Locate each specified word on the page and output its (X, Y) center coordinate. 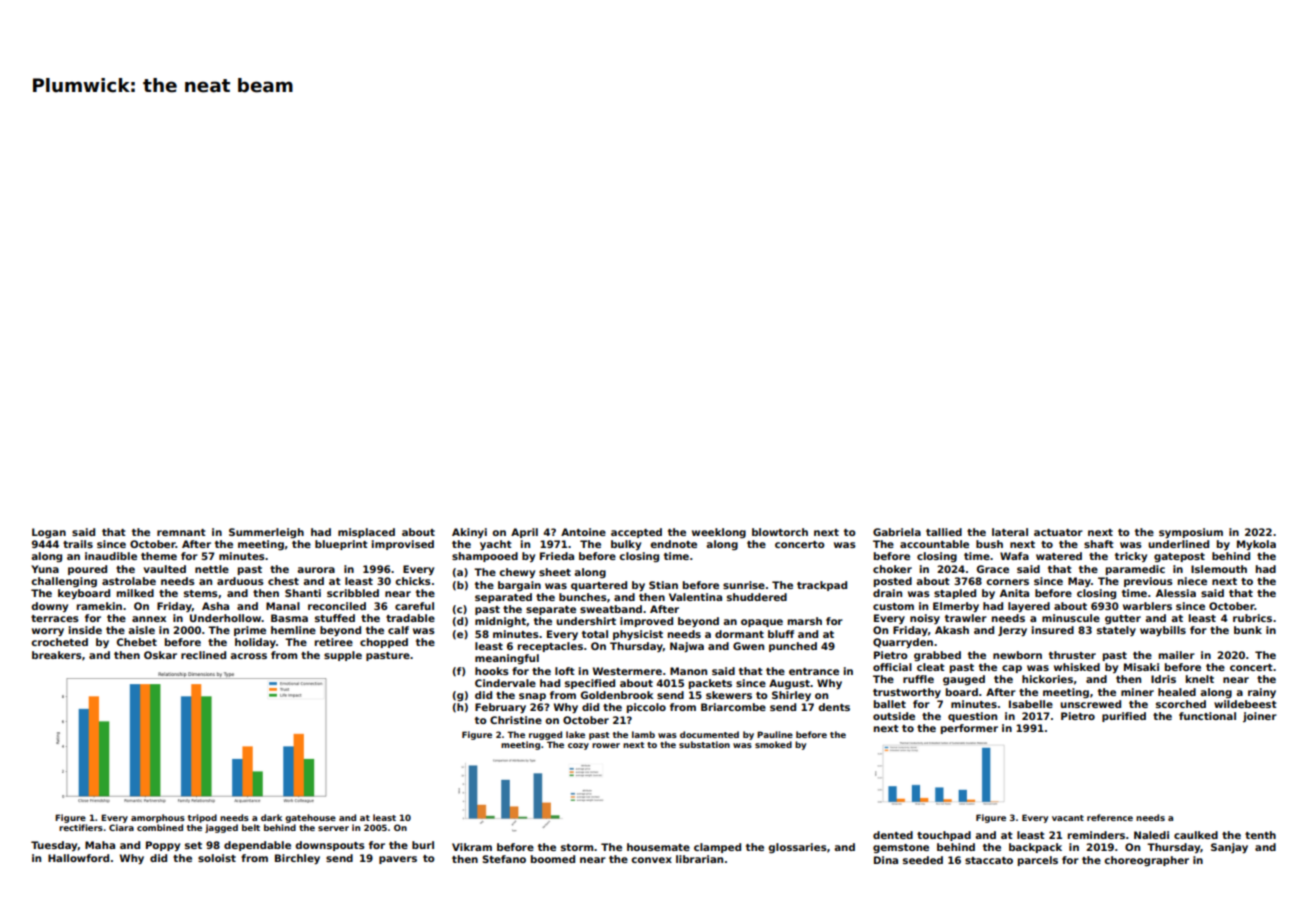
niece (1192, 581)
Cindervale (505, 683)
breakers (57, 655)
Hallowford (78, 858)
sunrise (744, 585)
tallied (944, 532)
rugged (545, 735)
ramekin (99, 606)
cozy (578, 746)
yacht (496, 545)
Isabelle (1031, 704)
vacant (1068, 818)
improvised (403, 545)
